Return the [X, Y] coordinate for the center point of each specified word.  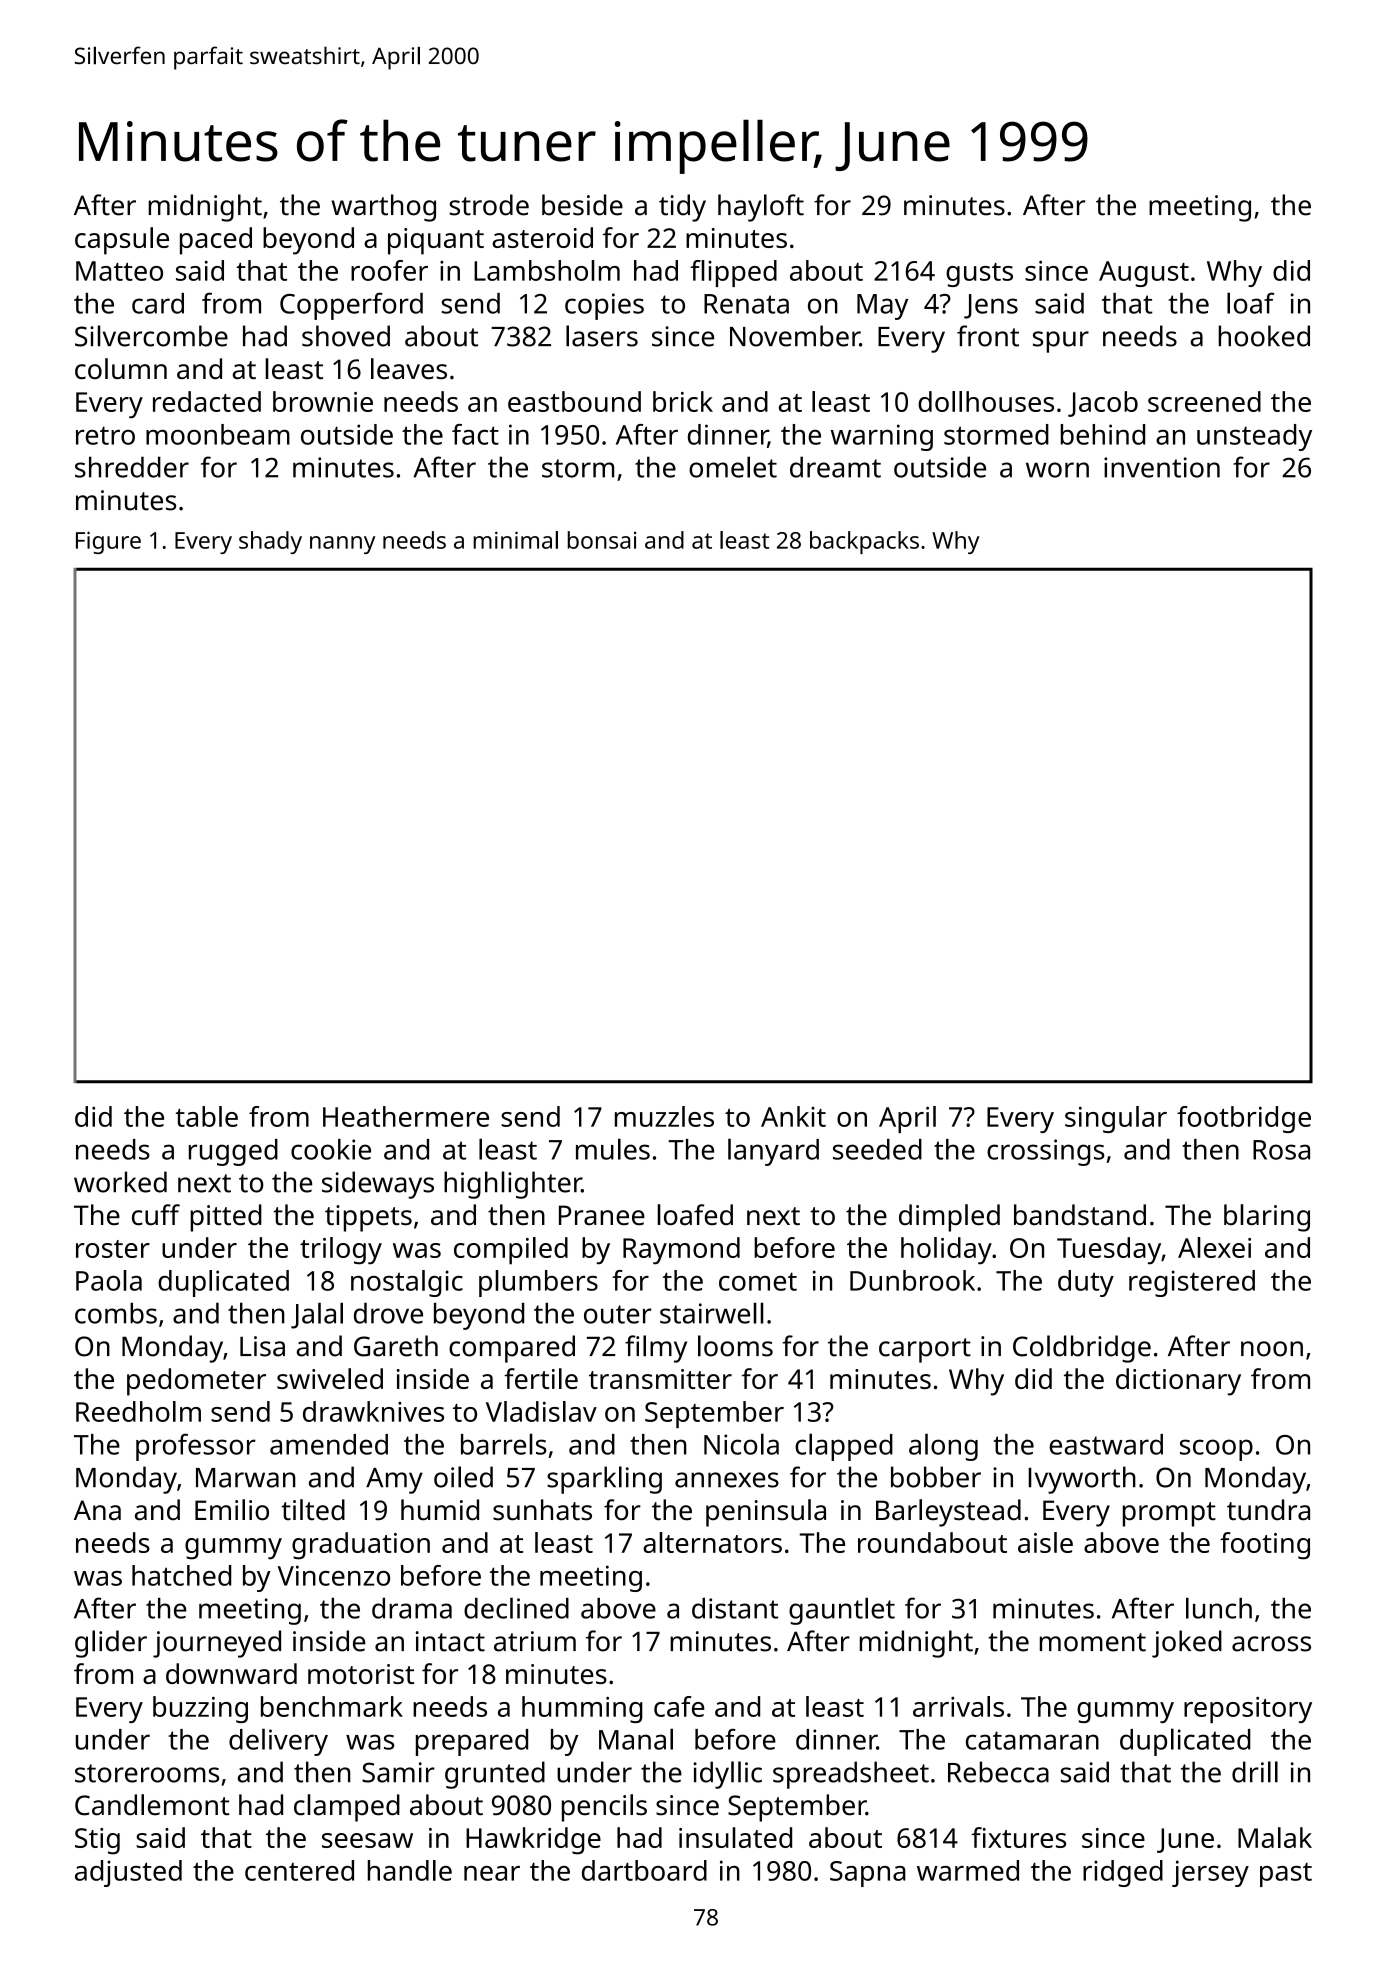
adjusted [128, 1873]
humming [582, 1709]
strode [489, 205]
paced [216, 241]
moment [1093, 1642]
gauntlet [842, 1611]
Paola [109, 1280]
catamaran [1032, 1740]
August [1144, 274]
